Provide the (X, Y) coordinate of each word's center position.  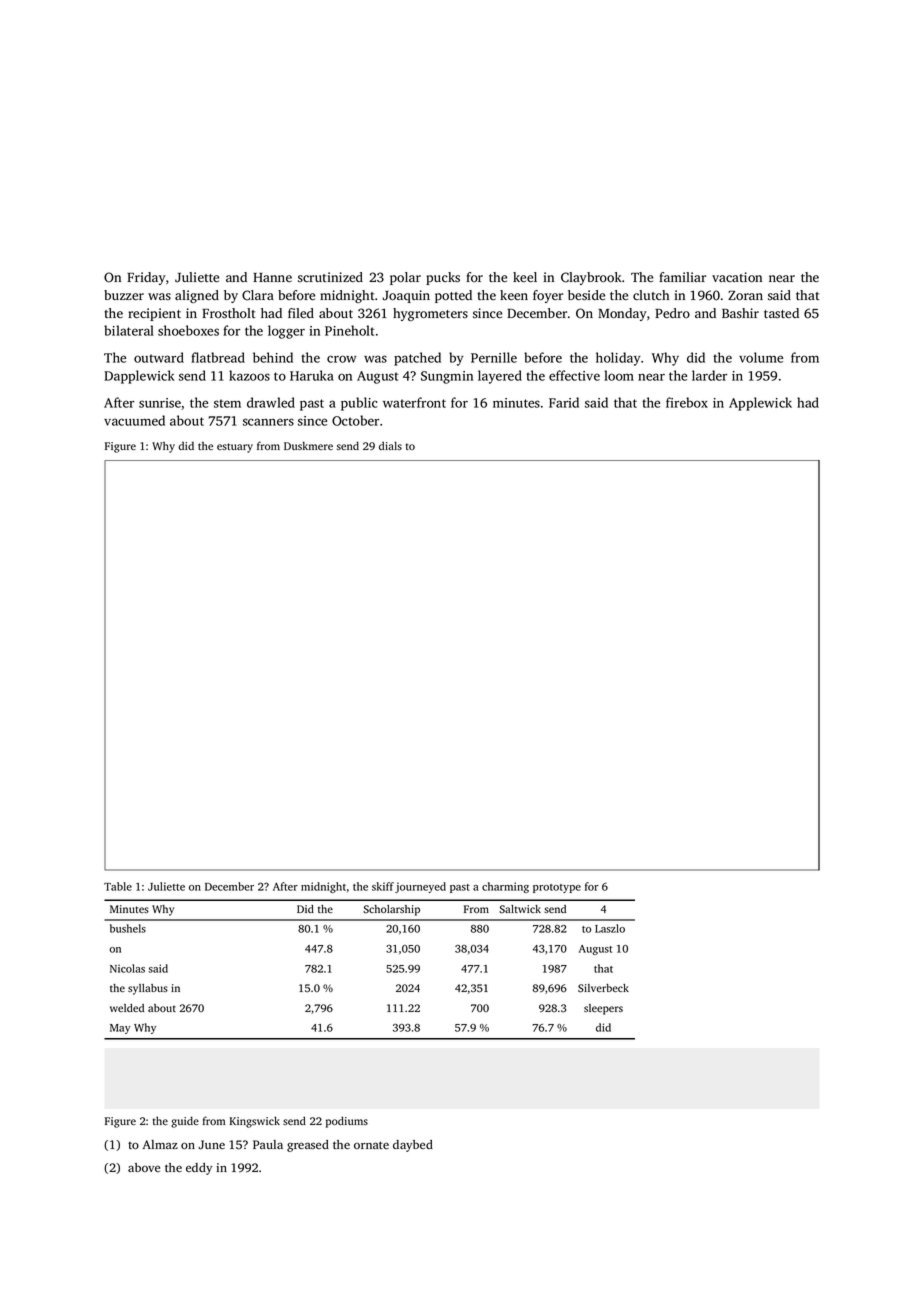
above (144, 1167)
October (355, 420)
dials (390, 445)
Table (118, 886)
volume (761, 357)
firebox (687, 402)
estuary (235, 448)
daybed (413, 1146)
